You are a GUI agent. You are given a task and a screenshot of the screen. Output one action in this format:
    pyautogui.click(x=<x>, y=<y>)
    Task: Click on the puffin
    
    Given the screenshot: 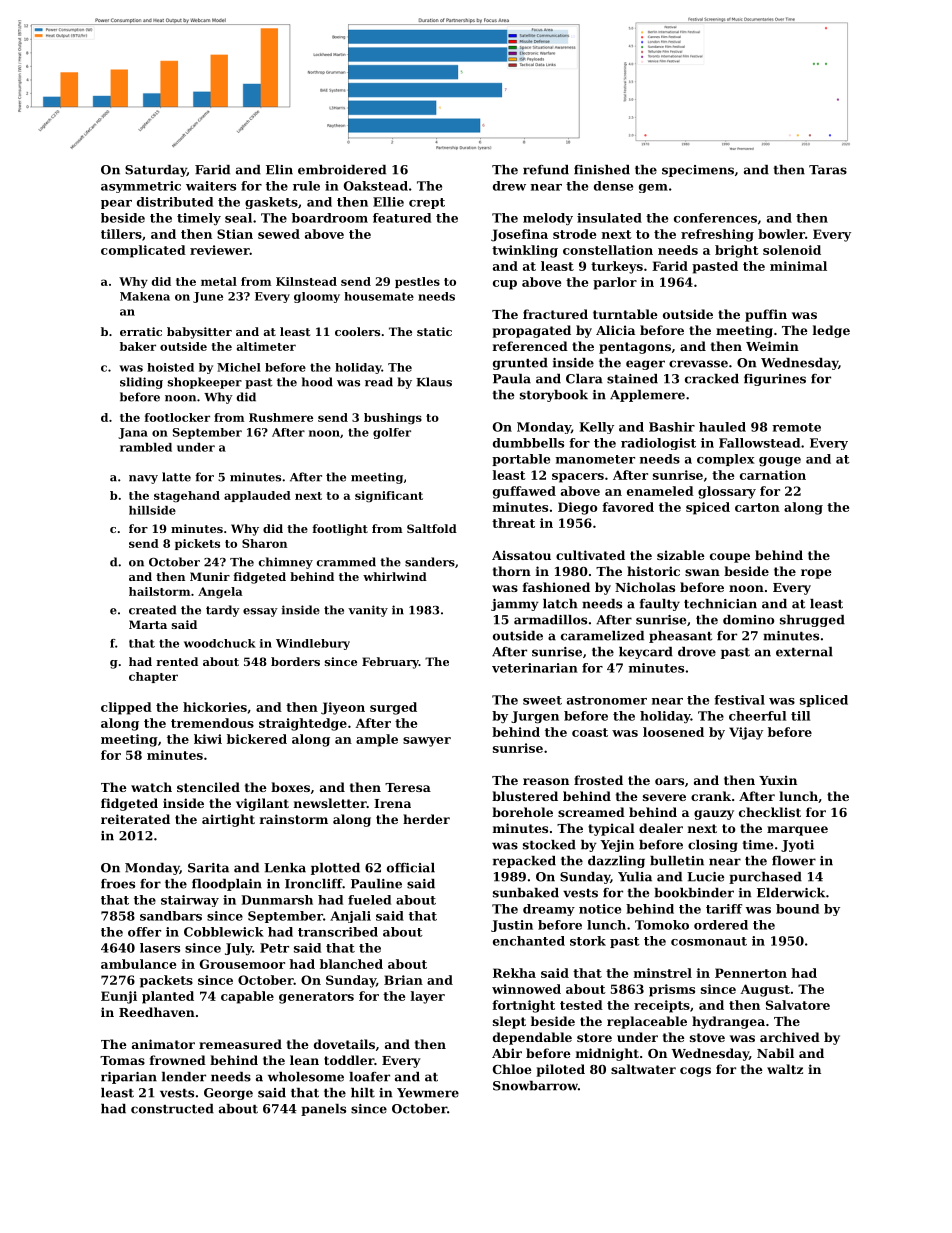 What is the action you would take?
    pyautogui.click(x=766, y=315)
